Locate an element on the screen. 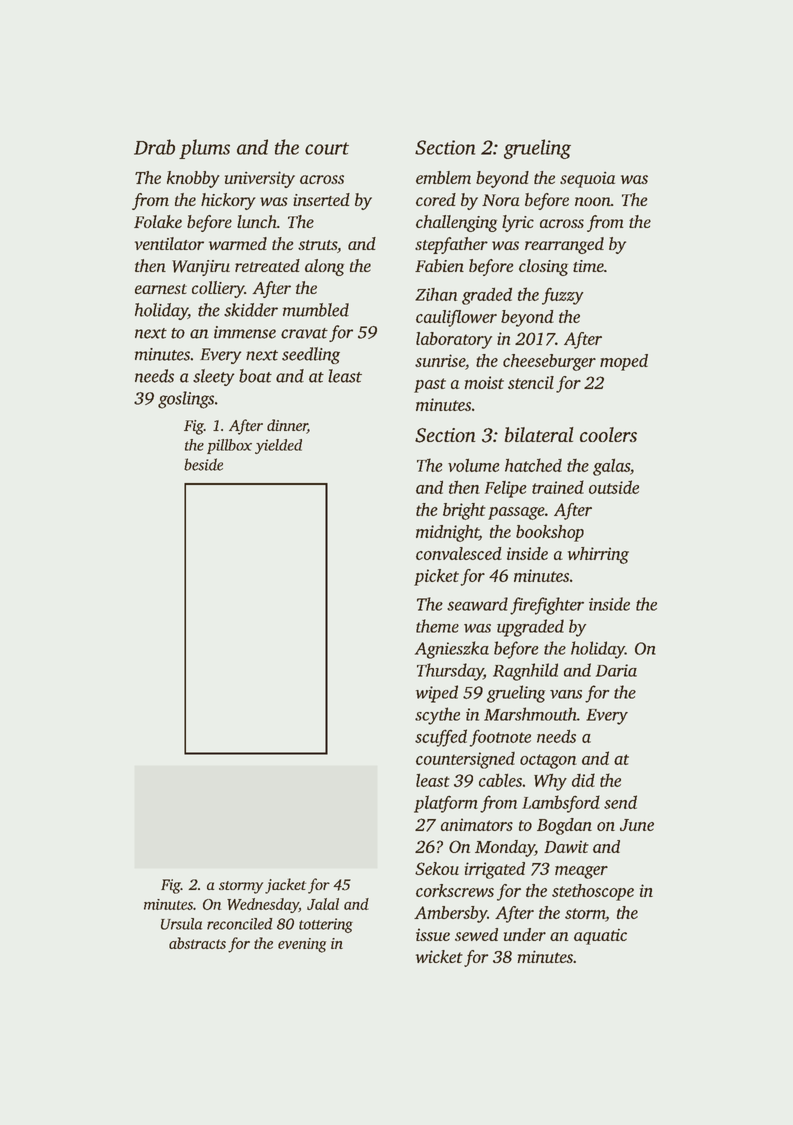  volume is located at coordinates (474, 465).
